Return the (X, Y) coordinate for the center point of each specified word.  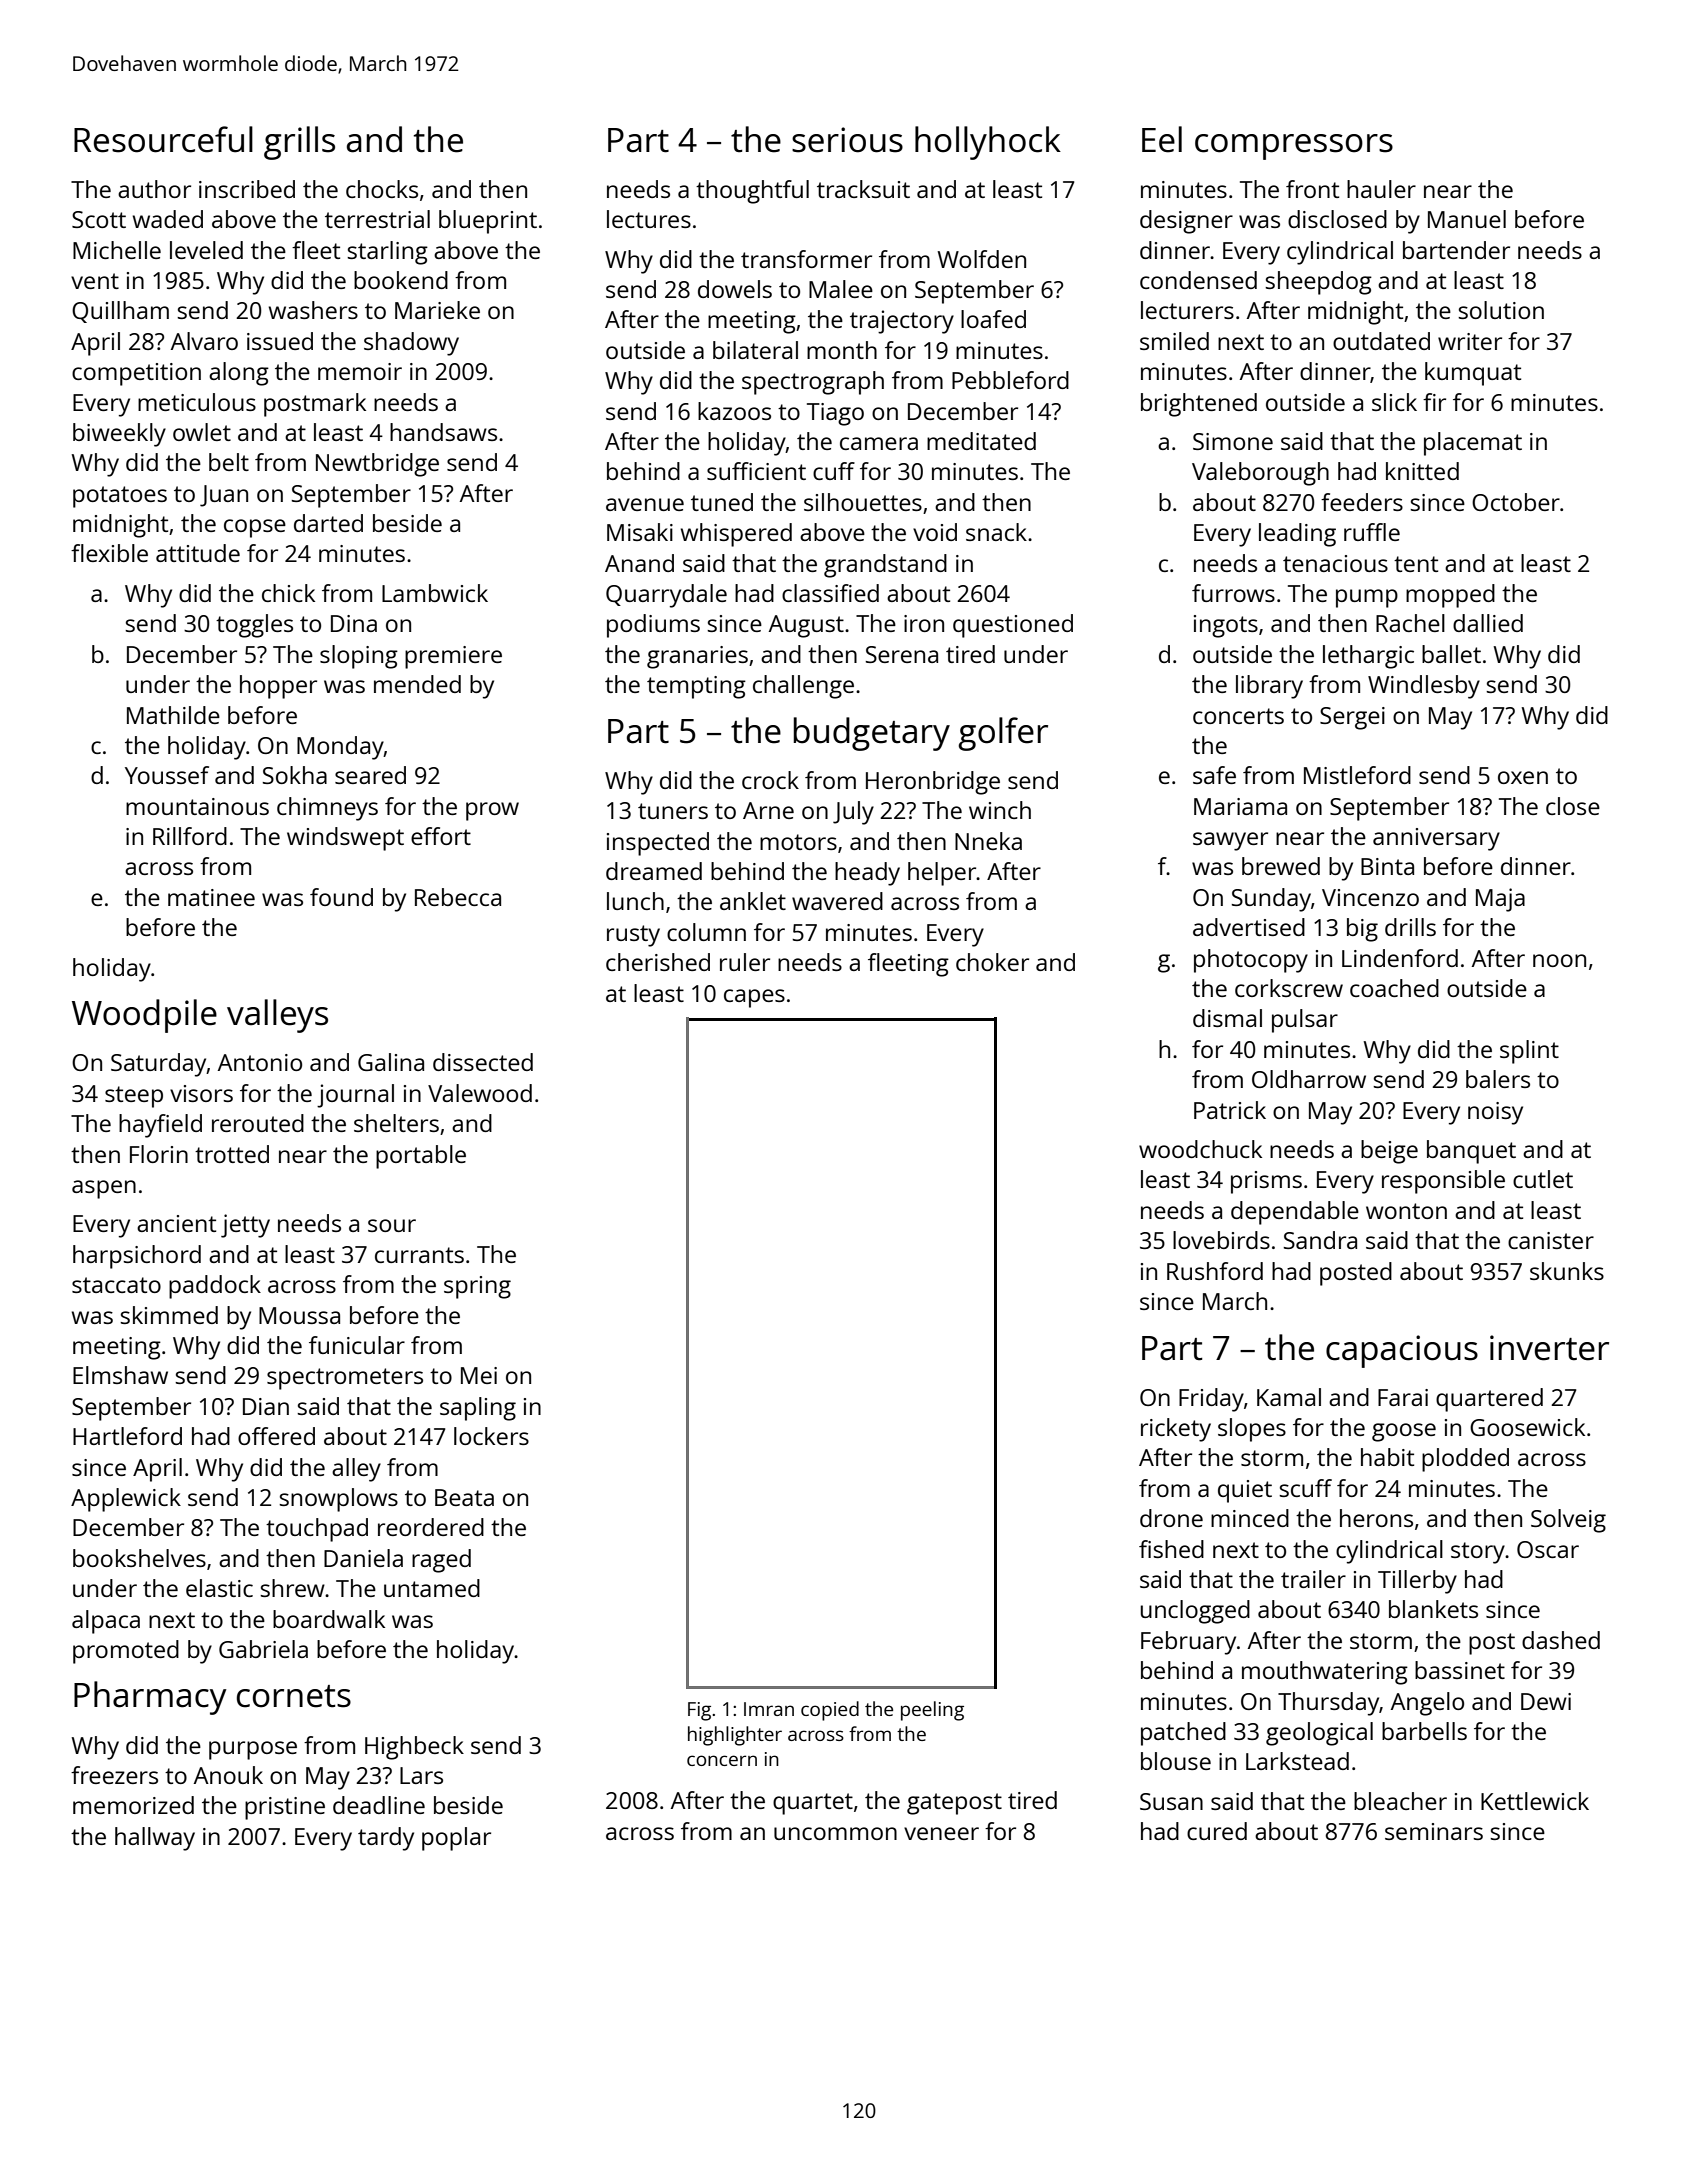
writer (1470, 341)
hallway (155, 1839)
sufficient (756, 471)
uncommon (835, 1833)
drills (1410, 927)
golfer (1003, 734)
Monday (340, 748)
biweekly (119, 435)
